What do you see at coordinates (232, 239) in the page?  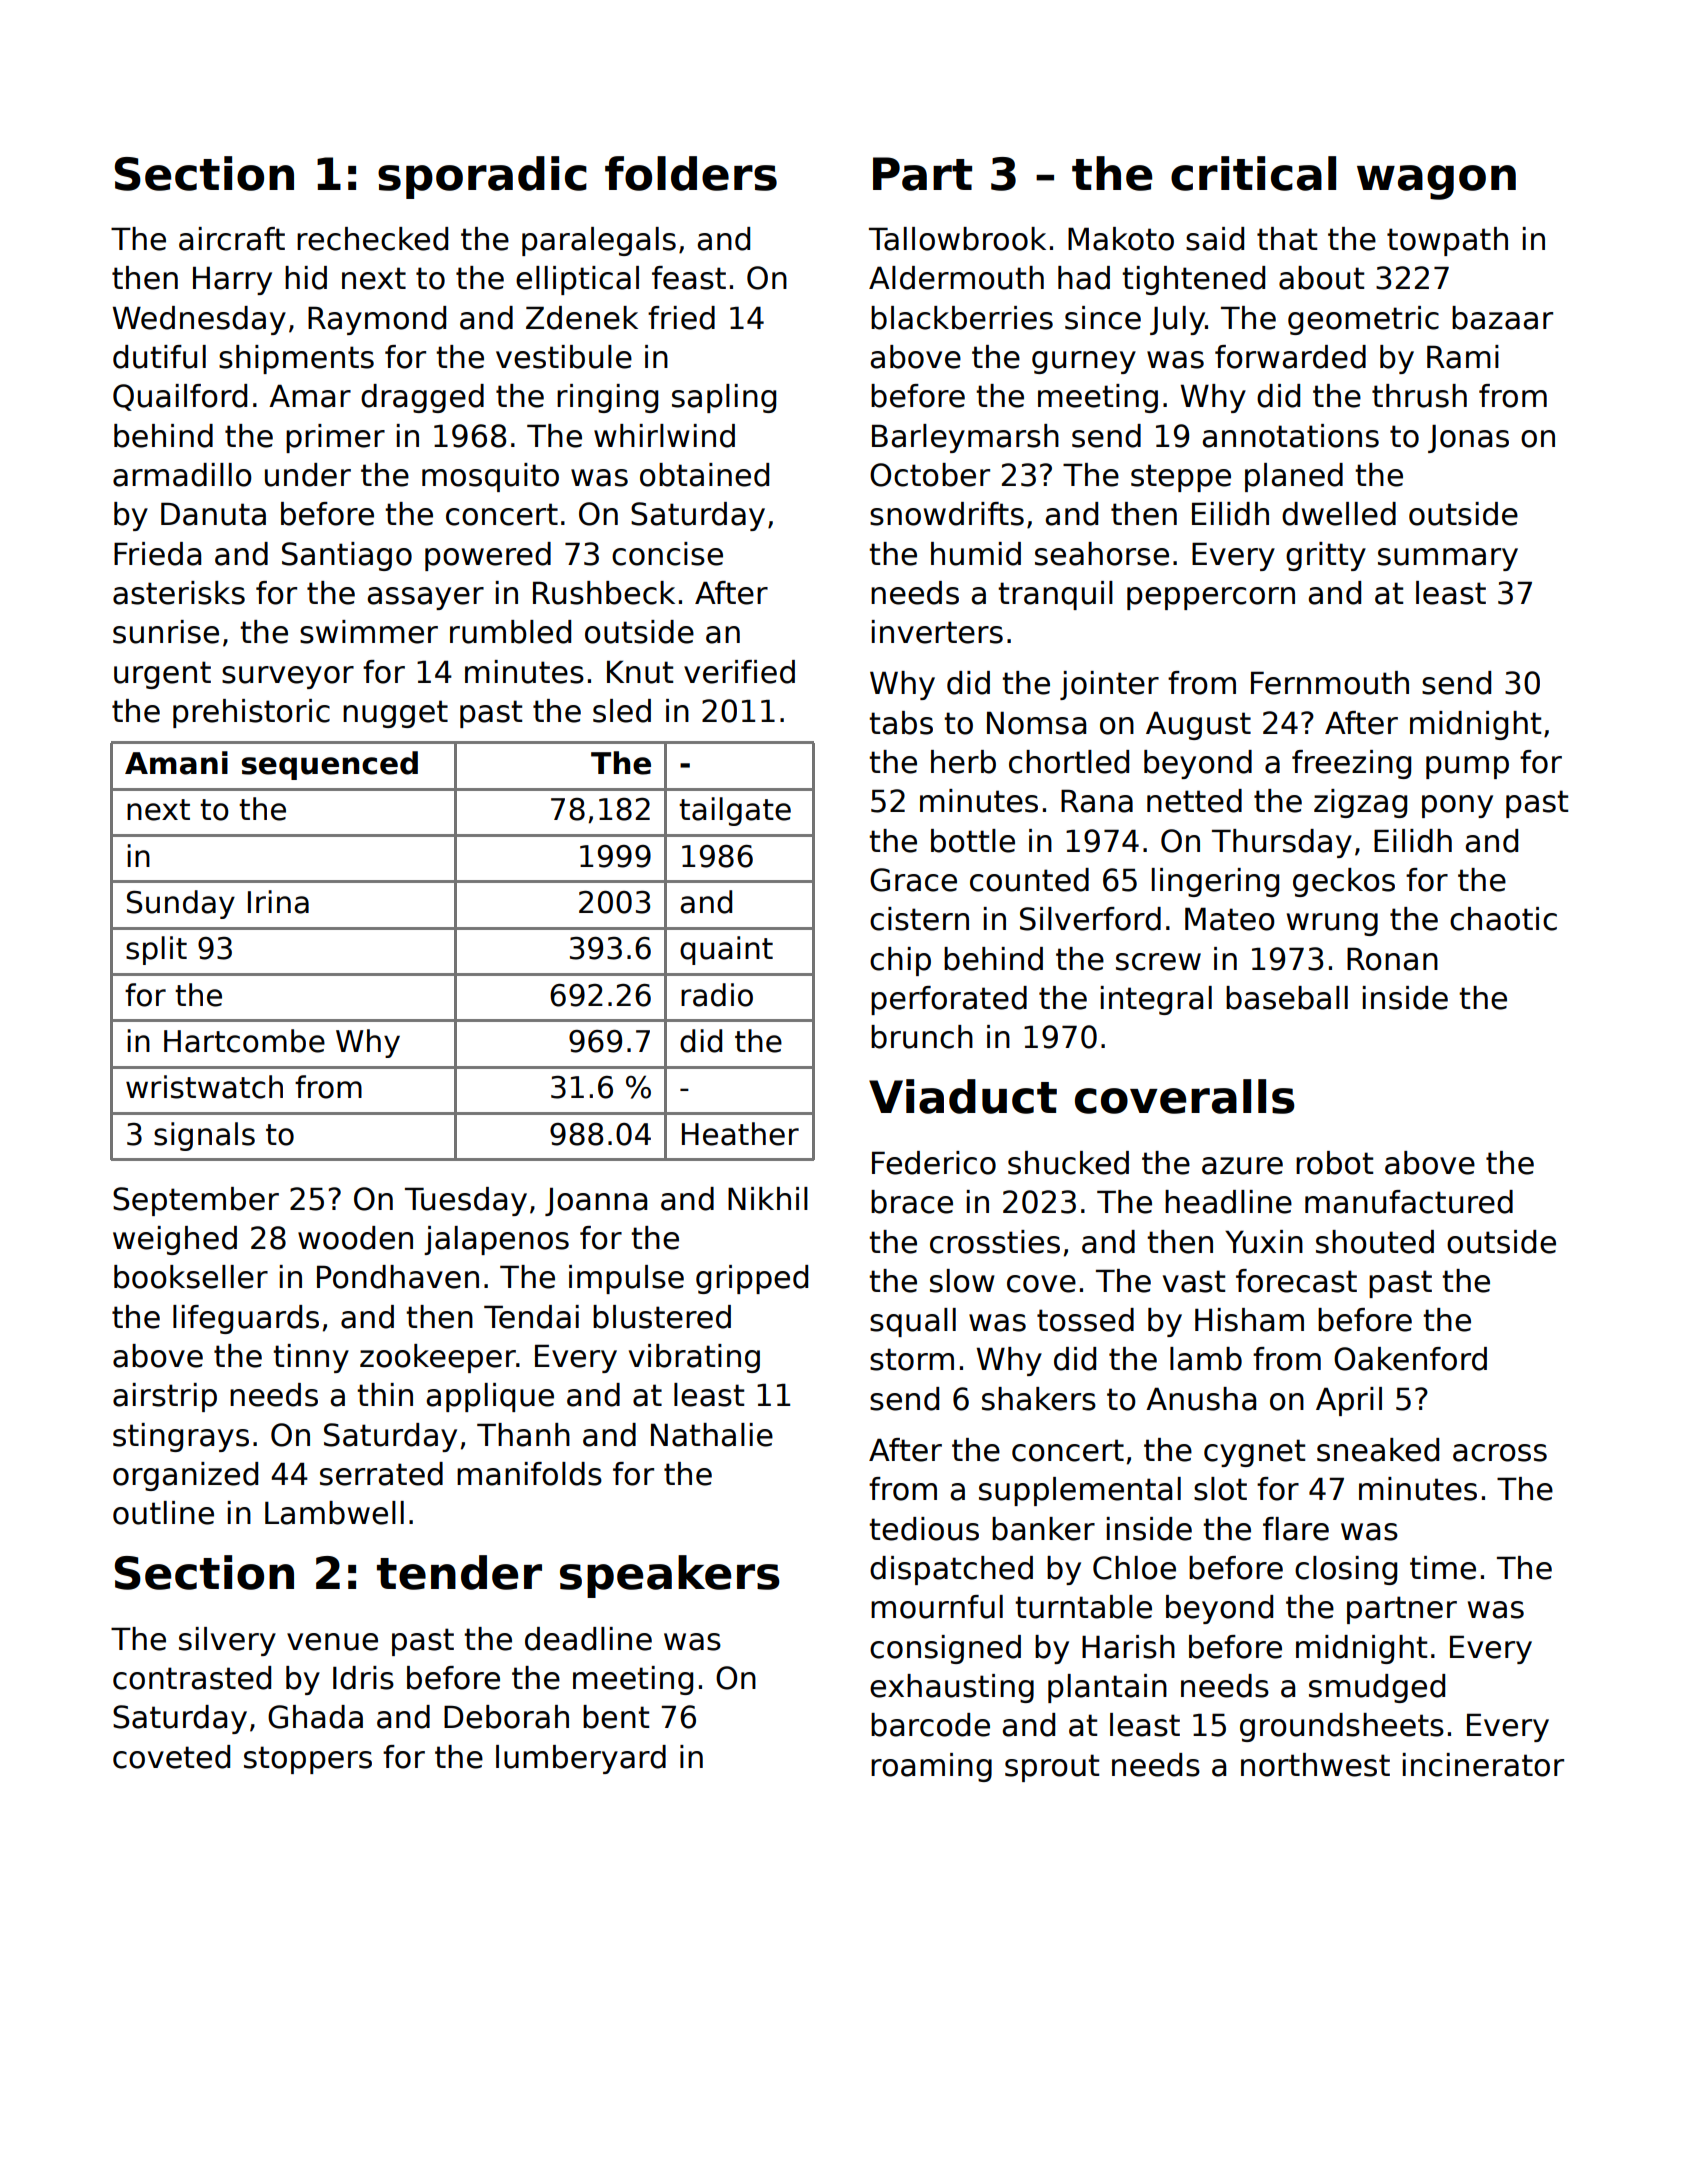 I see `aircraft` at bounding box center [232, 239].
